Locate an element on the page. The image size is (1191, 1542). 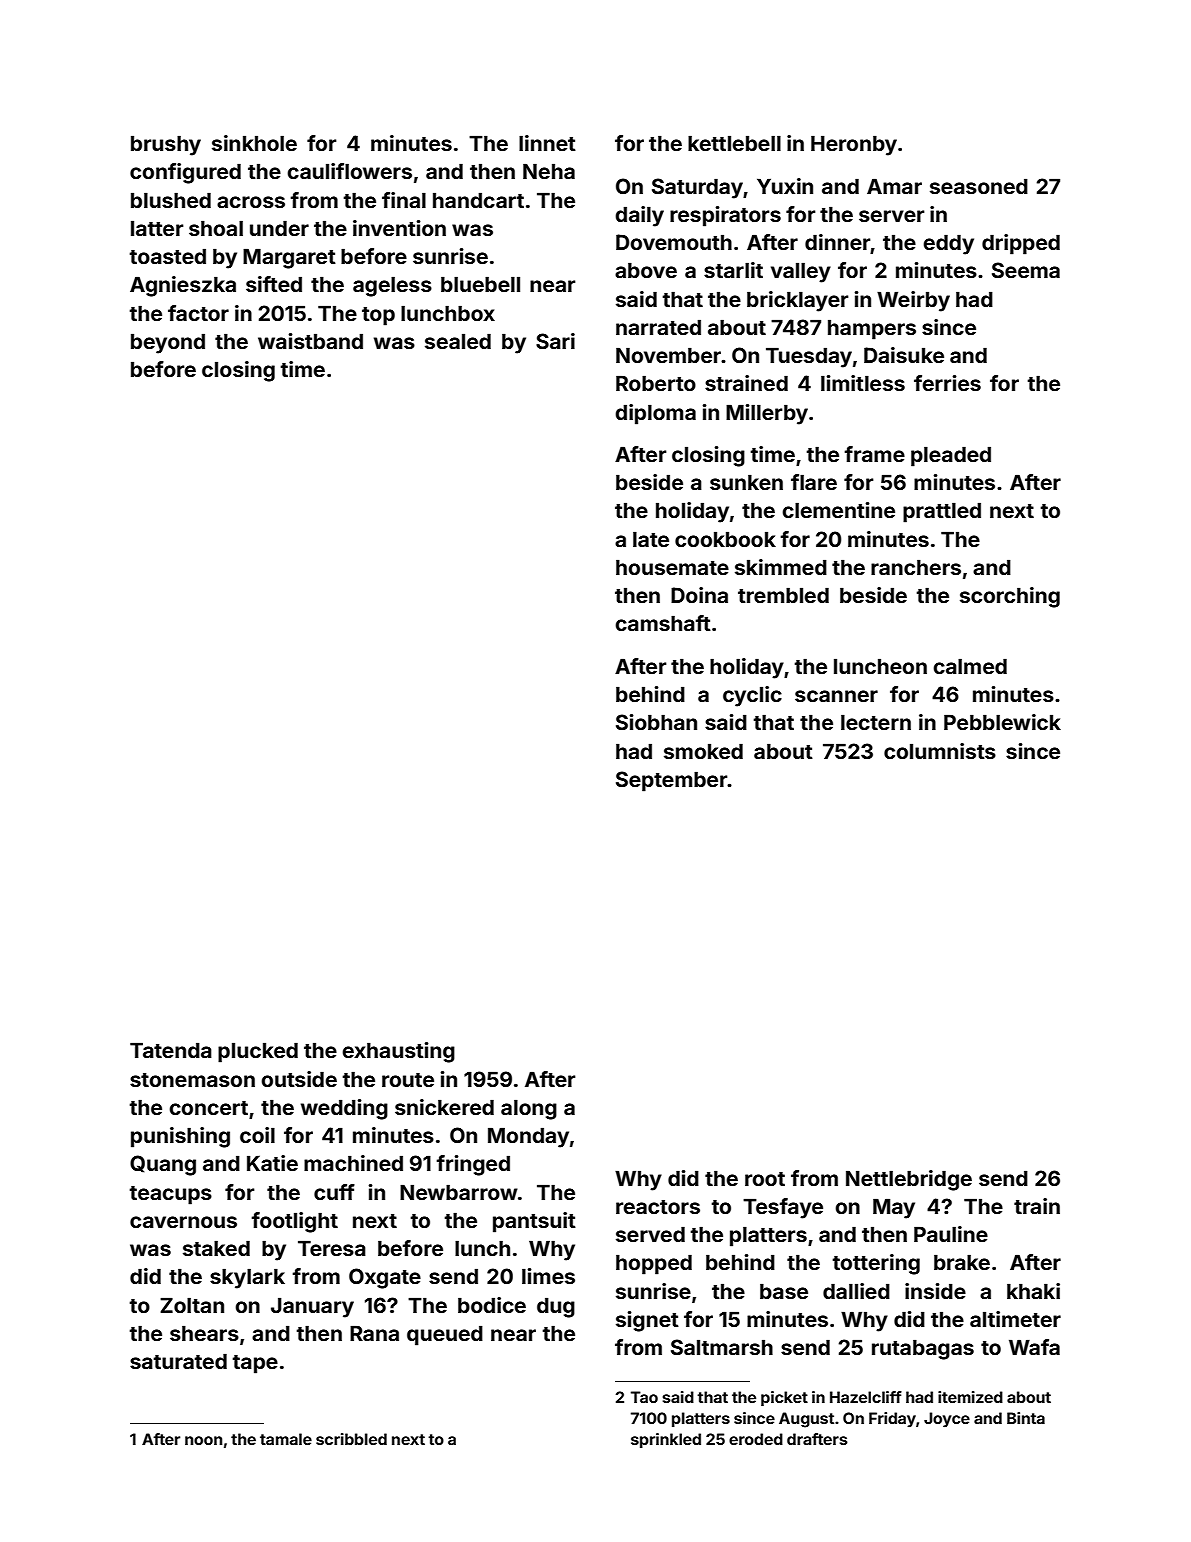
seasoned is located at coordinates (979, 186).
